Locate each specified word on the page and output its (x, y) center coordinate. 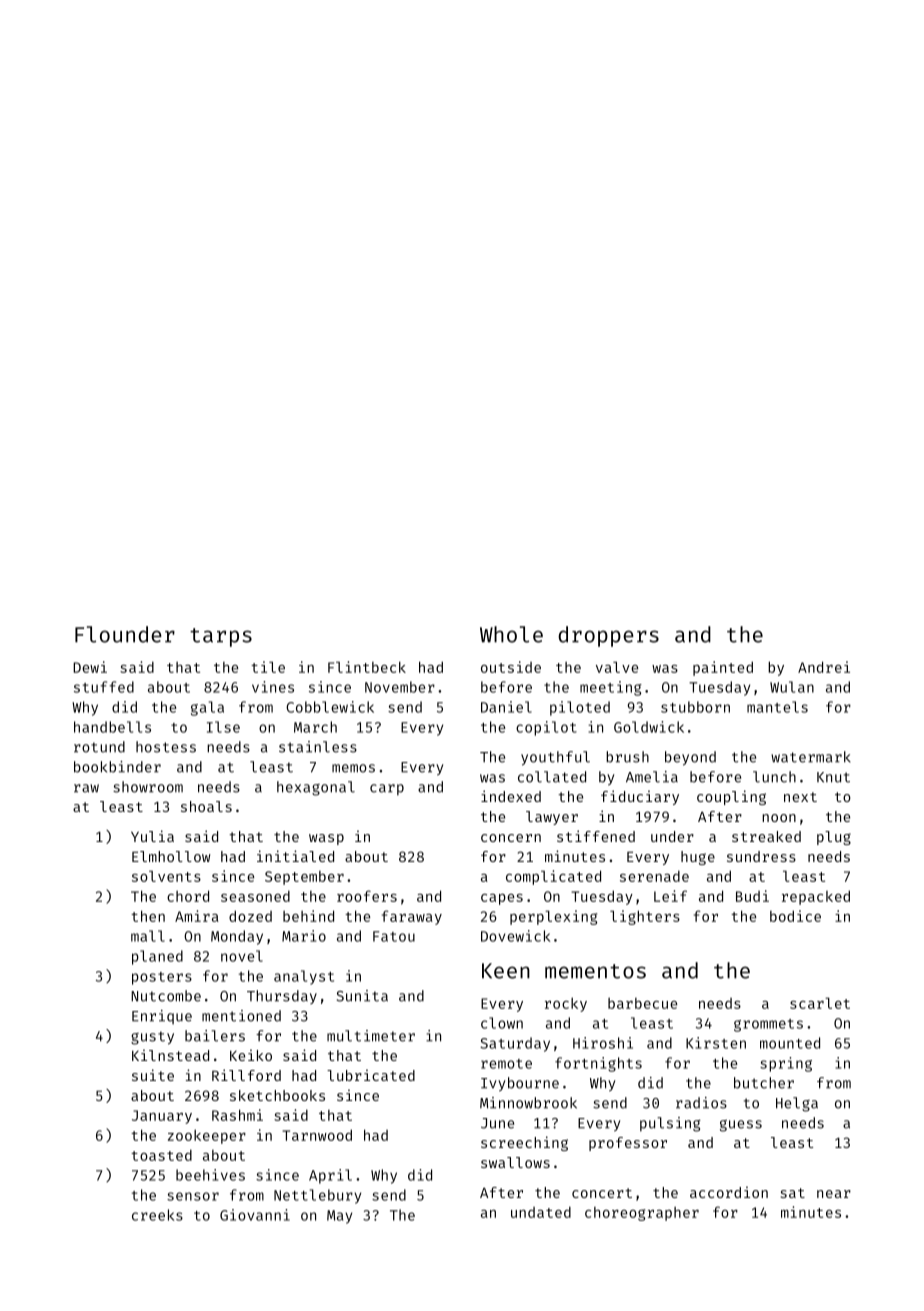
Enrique (162, 1017)
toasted (161, 1155)
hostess (166, 747)
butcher (764, 1083)
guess (741, 1126)
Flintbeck (367, 667)
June (497, 1123)
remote (506, 1064)
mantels (777, 707)
